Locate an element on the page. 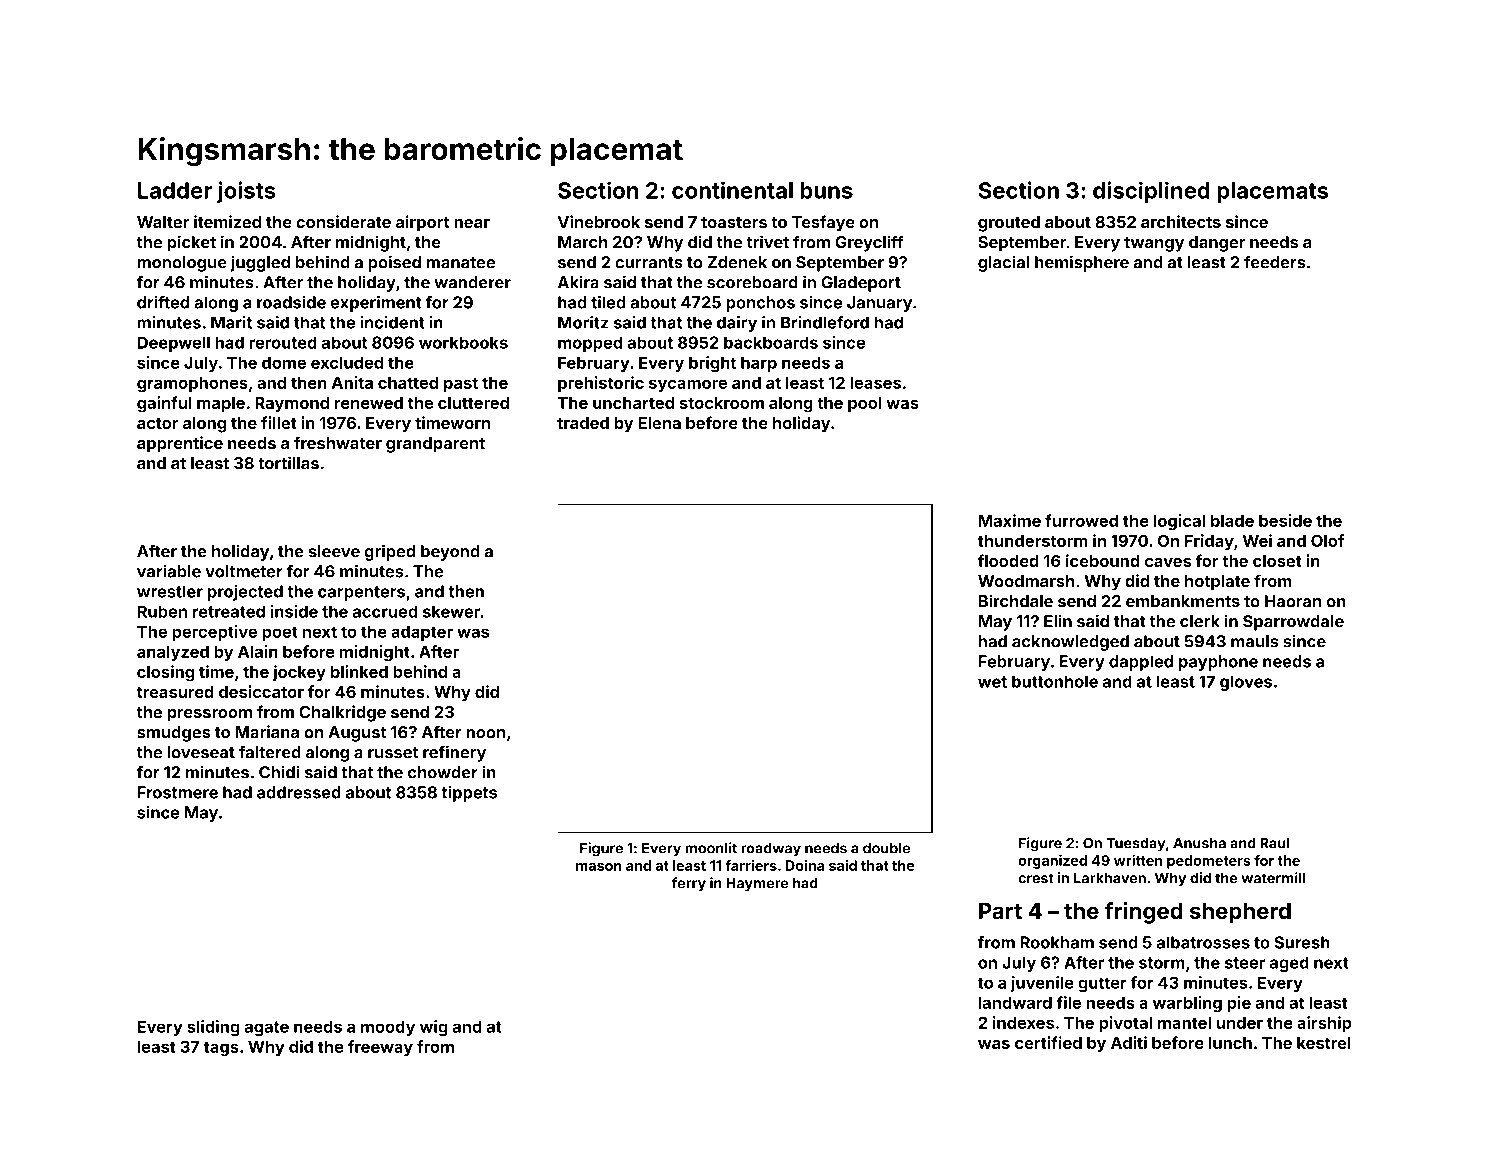 The height and width of the image is (1152, 1490). continental is located at coordinates (732, 190).
